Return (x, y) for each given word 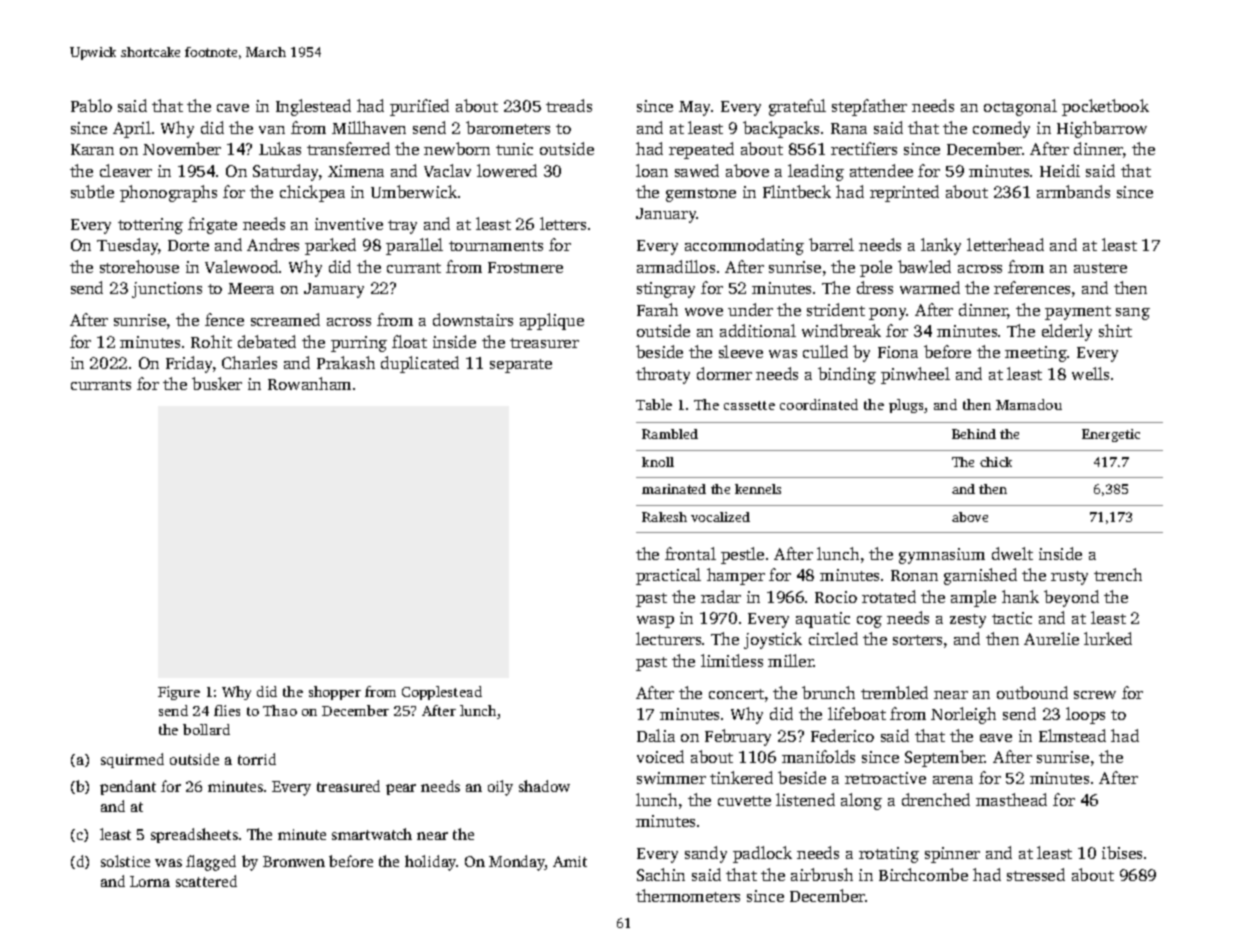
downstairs (473, 319)
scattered (206, 881)
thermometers (688, 895)
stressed (1036, 874)
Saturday (285, 172)
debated (267, 341)
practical (668, 576)
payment (1078, 313)
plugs (907, 406)
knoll (658, 462)
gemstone (701, 195)
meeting (1036, 354)
